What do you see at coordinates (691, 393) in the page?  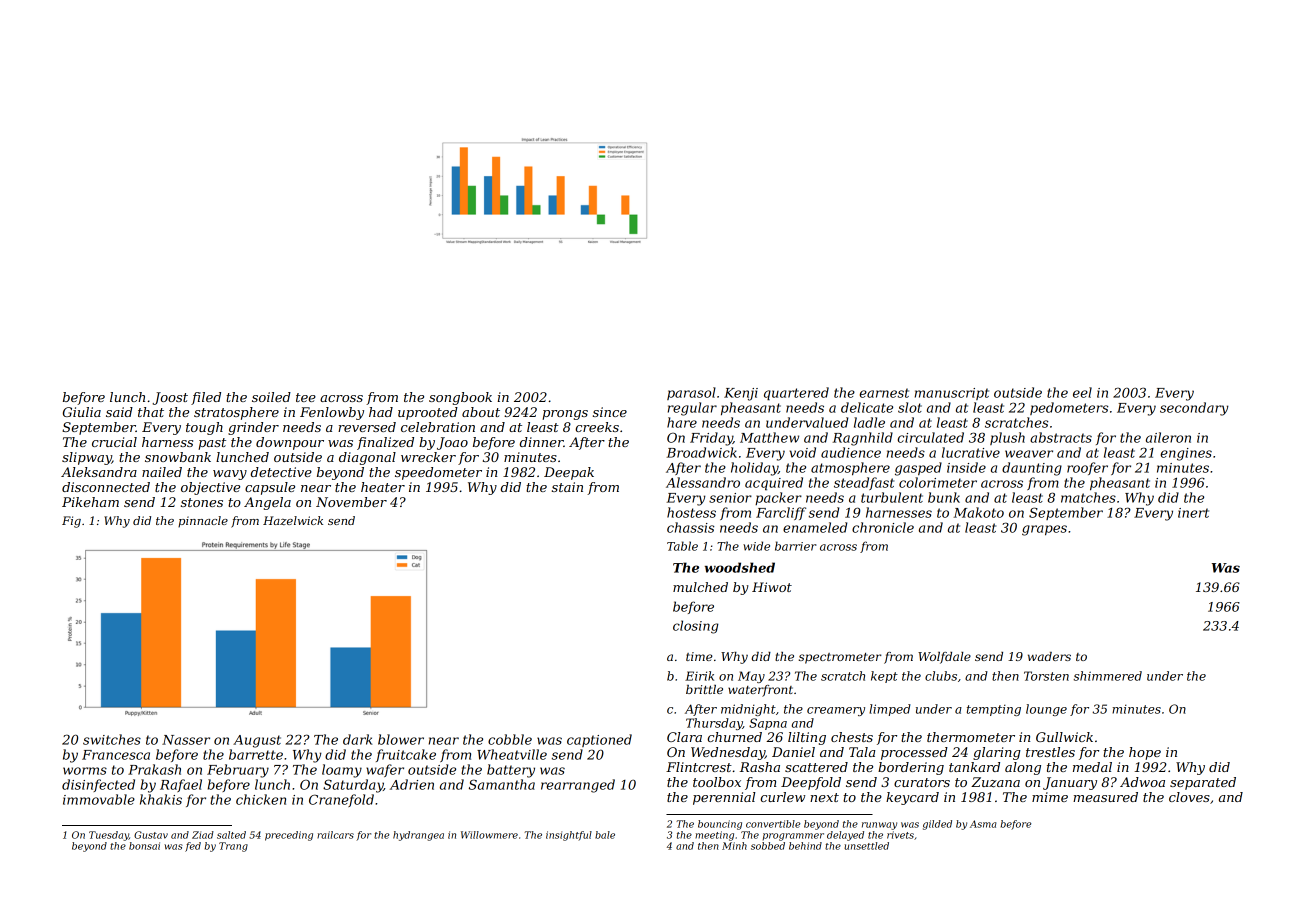 I see `parasol` at bounding box center [691, 393].
